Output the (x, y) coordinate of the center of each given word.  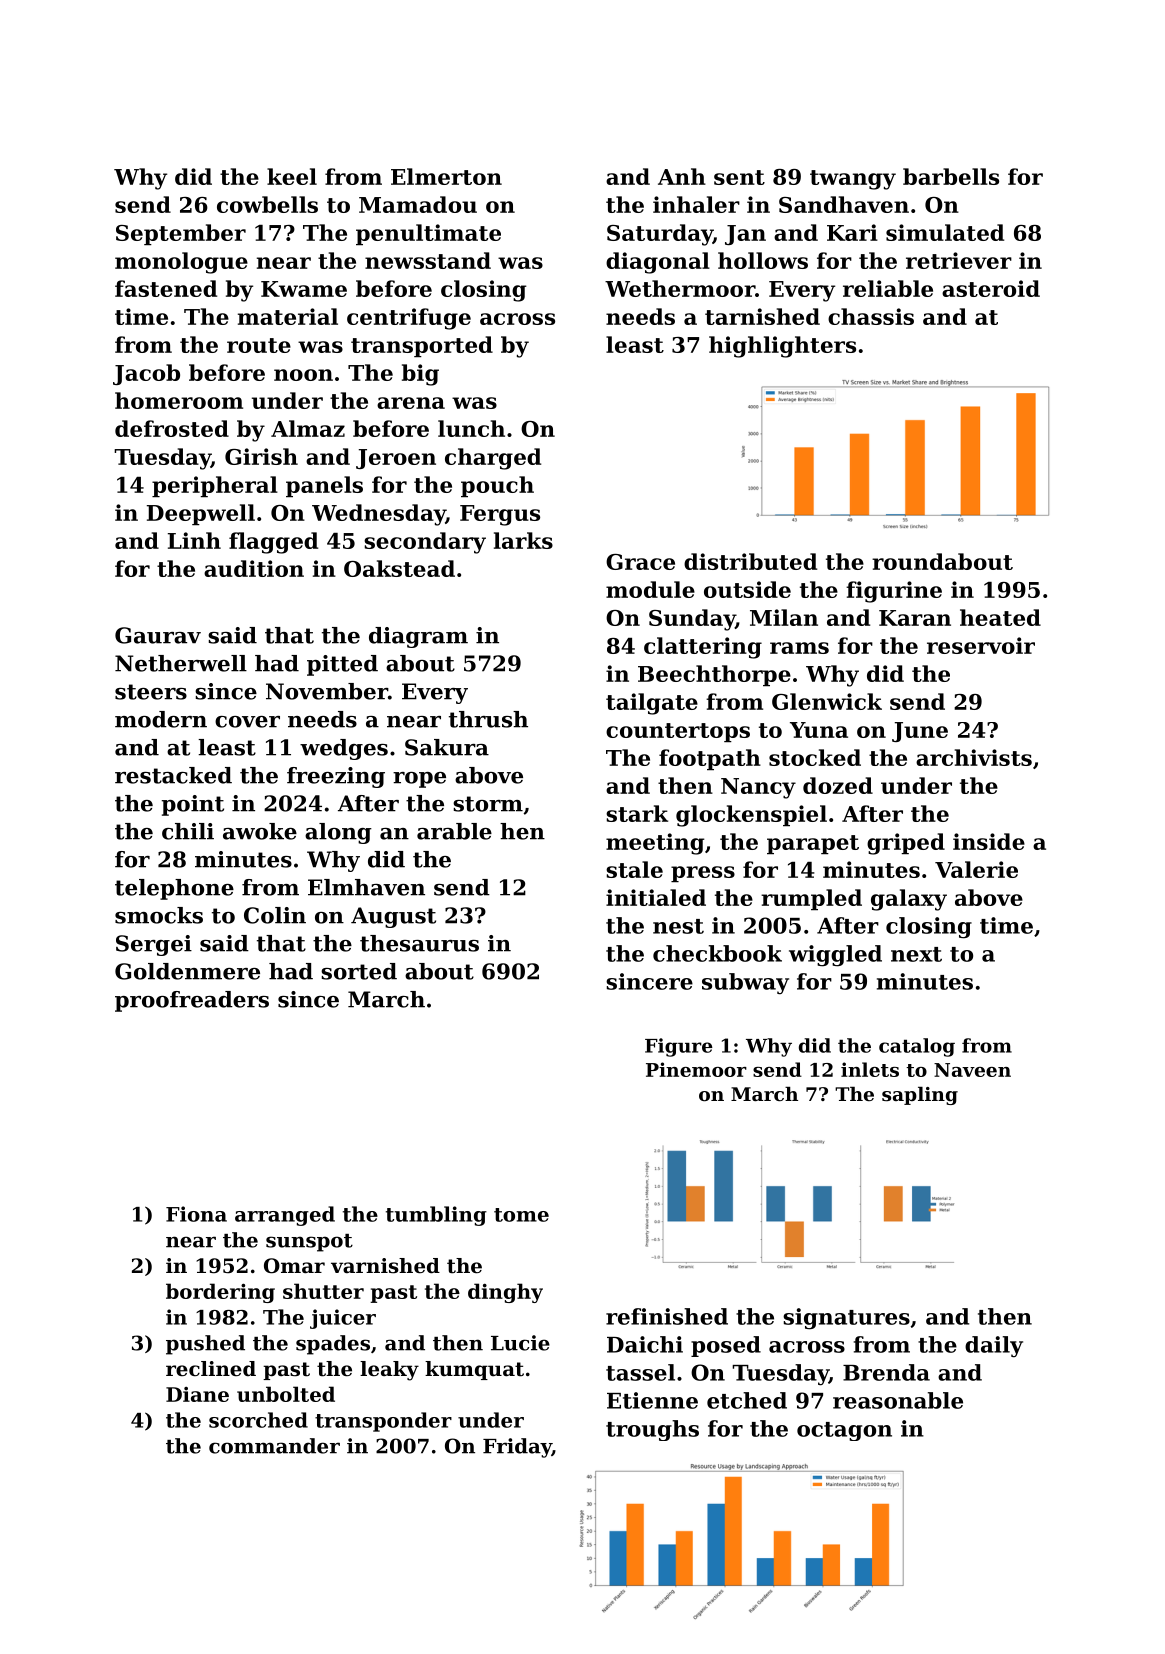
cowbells (267, 204)
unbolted (286, 1394)
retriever (959, 260)
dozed (838, 785)
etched (747, 1400)
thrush (488, 719)
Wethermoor (680, 288)
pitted (342, 665)
